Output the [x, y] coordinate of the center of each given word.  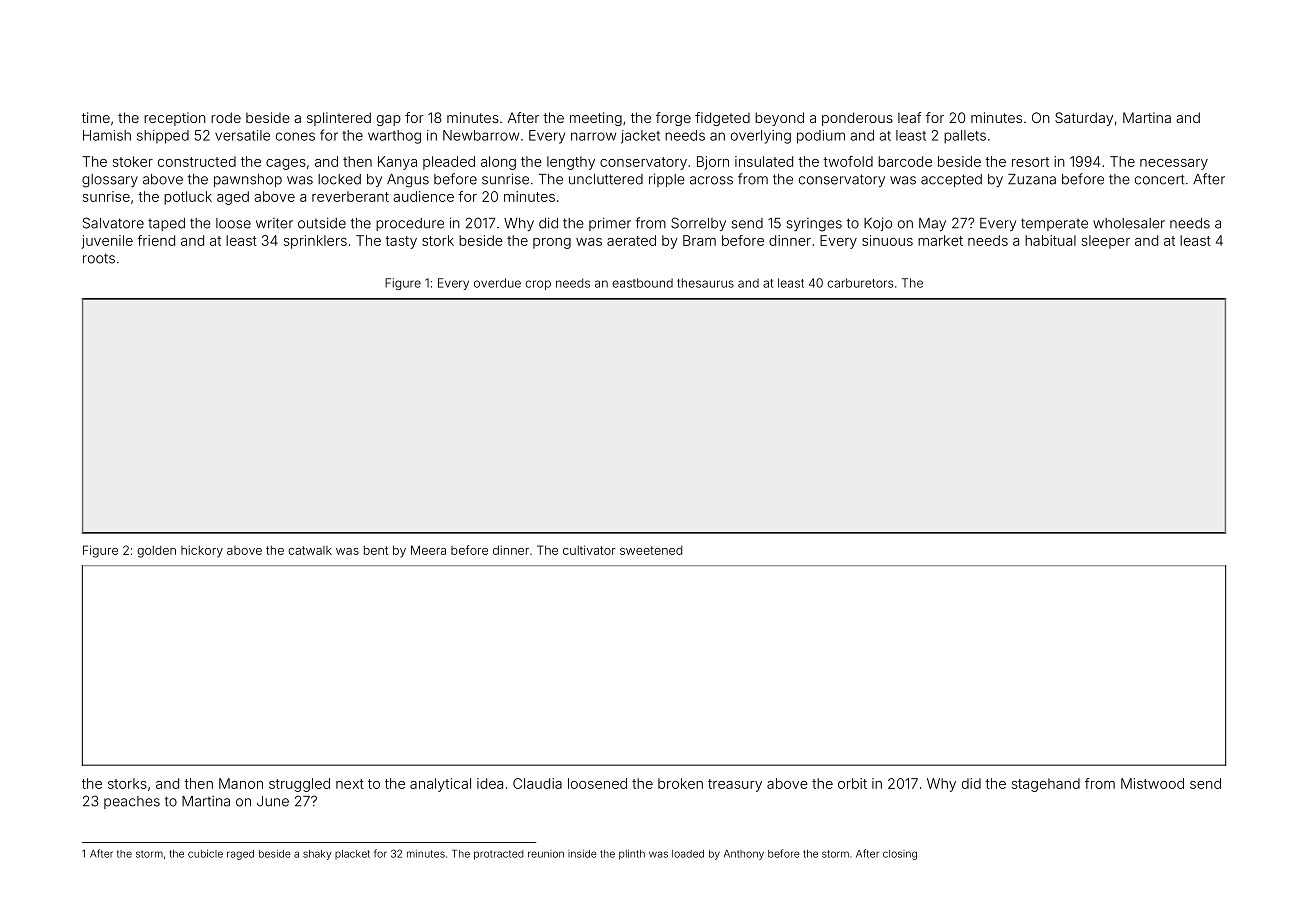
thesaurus [705, 283]
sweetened [651, 550]
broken [680, 783]
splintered [339, 119]
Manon [241, 783]
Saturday [1084, 119]
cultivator [589, 550]
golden [156, 552]
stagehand [1046, 785]
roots [99, 258]
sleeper [1106, 242]
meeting [596, 119]
